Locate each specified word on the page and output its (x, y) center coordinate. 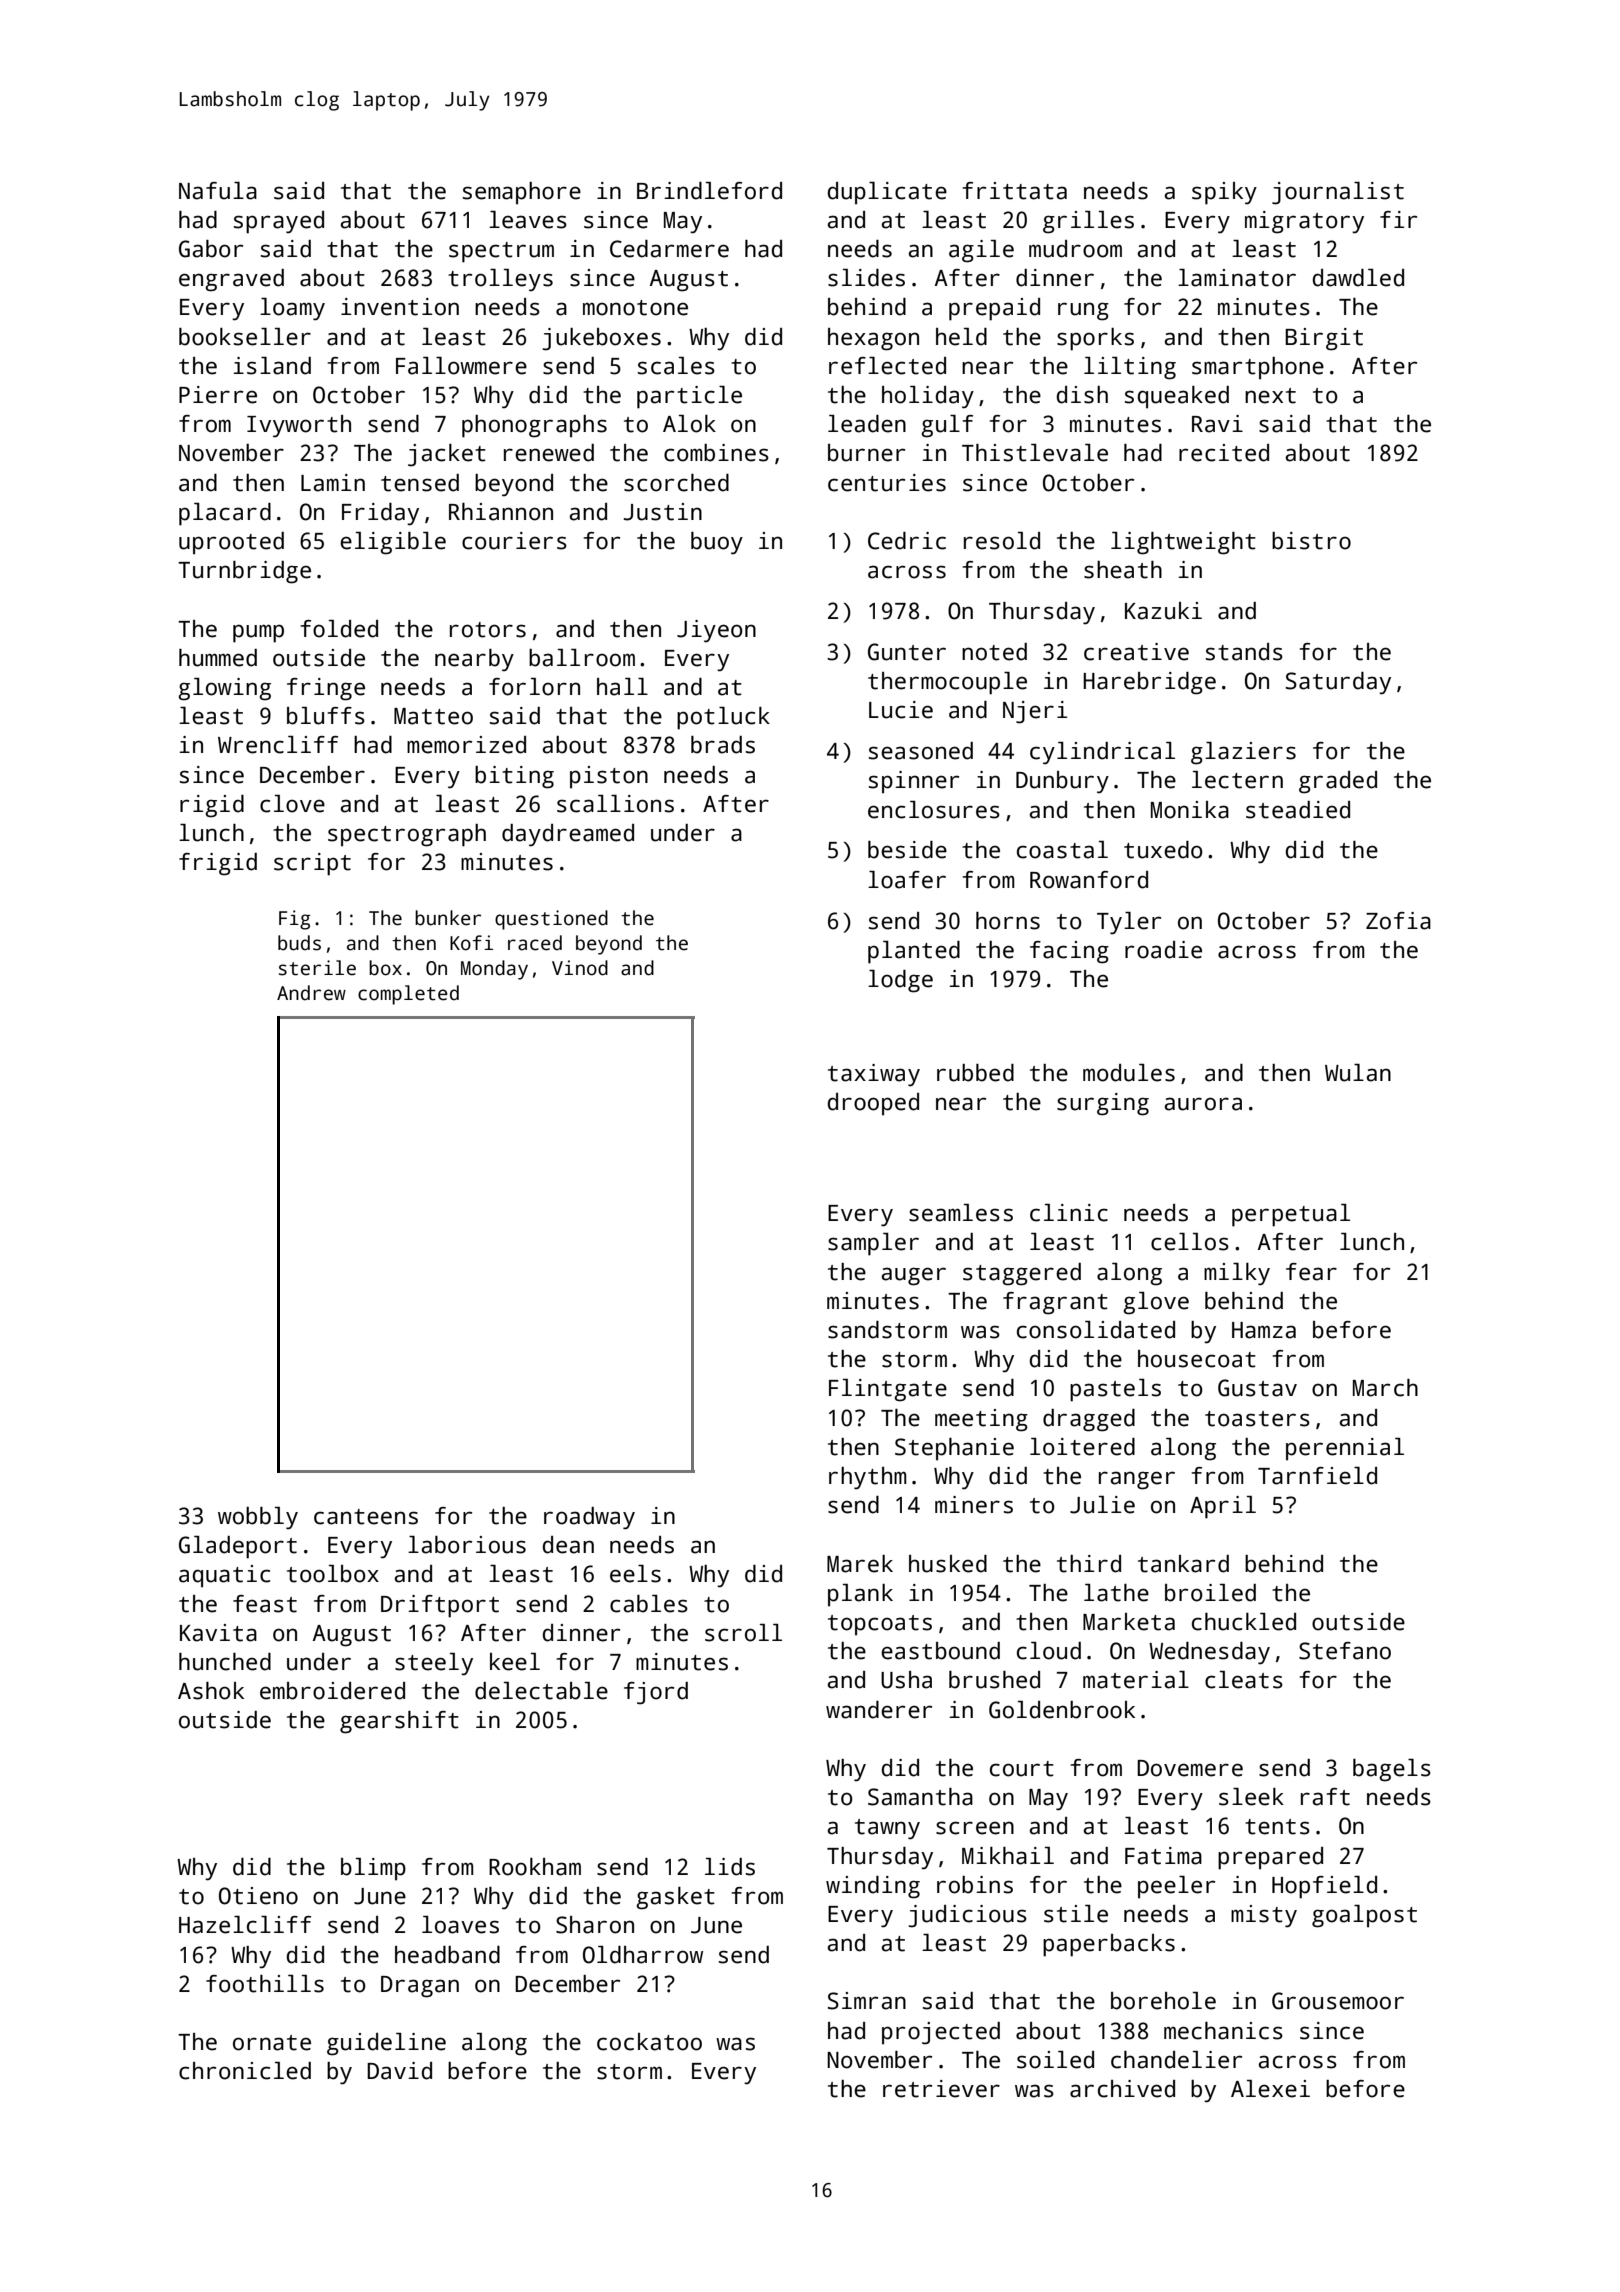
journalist (1338, 193)
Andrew (311, 993)
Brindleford (709, 191)
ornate (272, 2043)
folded (339, 629)
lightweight (1183, 543)
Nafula (218, 191)
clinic (1069, 1213)
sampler (873, 1244)
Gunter (907, 652)
